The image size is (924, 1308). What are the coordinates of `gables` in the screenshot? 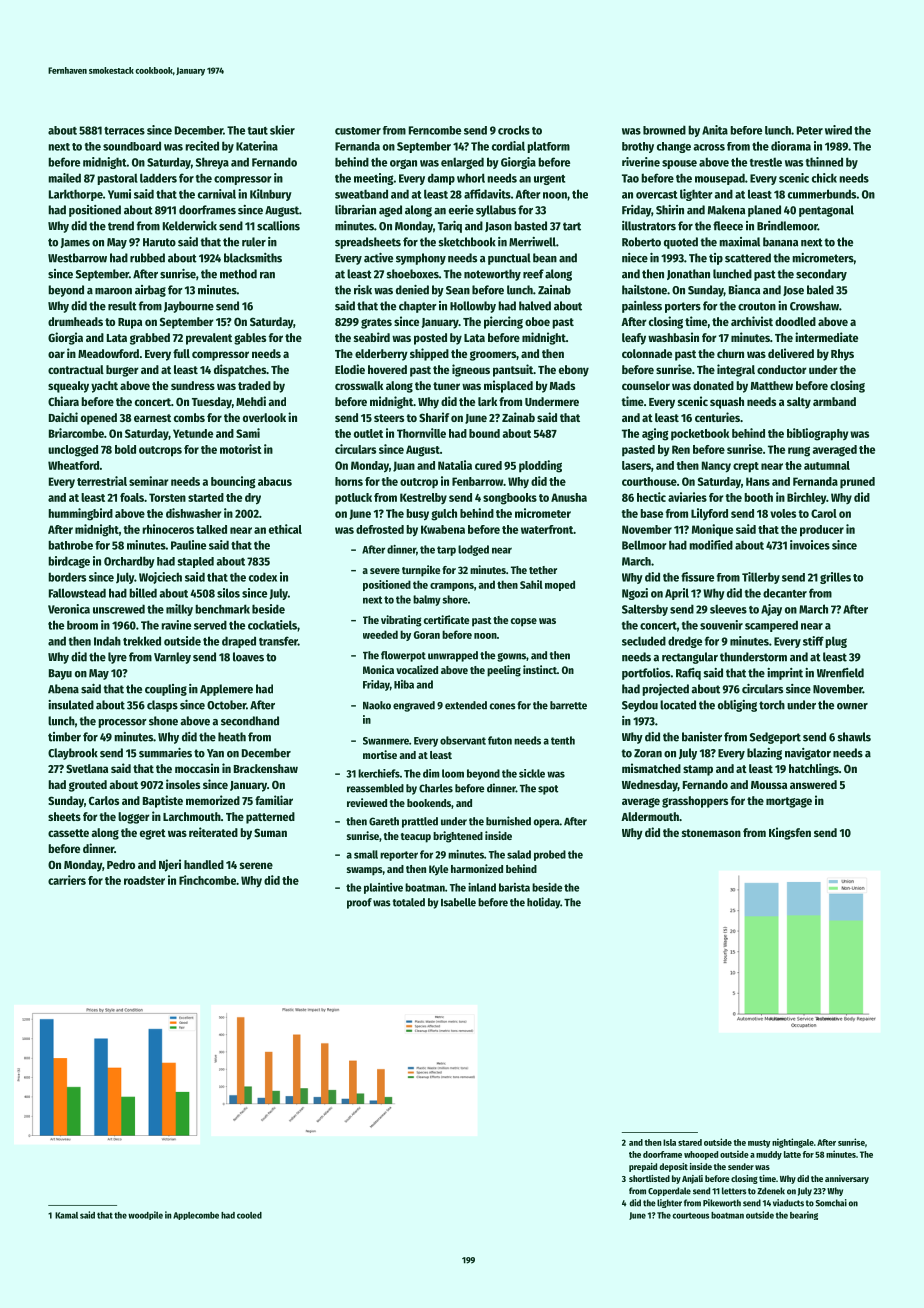 It's located at (250, 339).
